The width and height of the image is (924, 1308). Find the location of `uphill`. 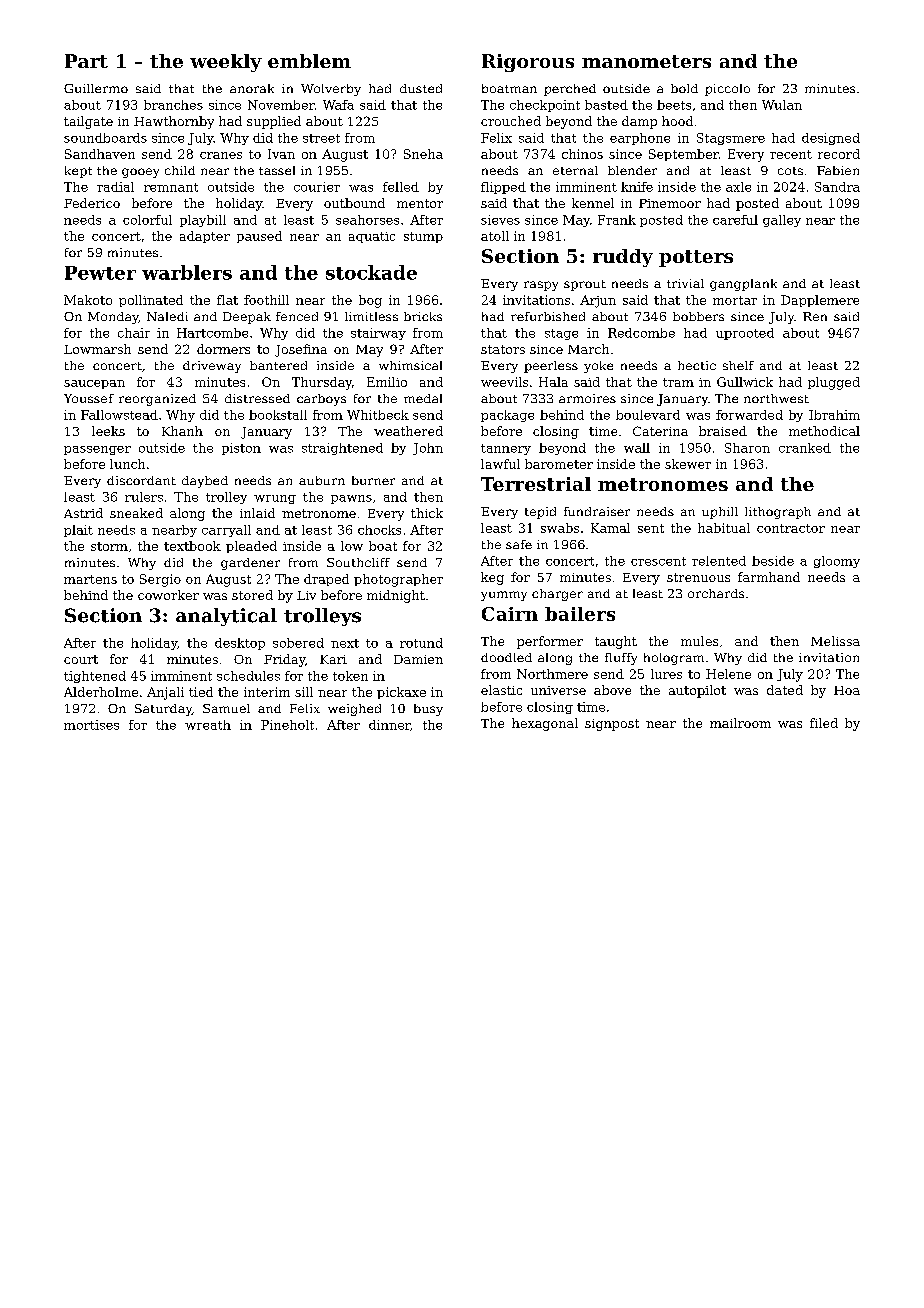

uphill is located at coordinates (720, 513).
